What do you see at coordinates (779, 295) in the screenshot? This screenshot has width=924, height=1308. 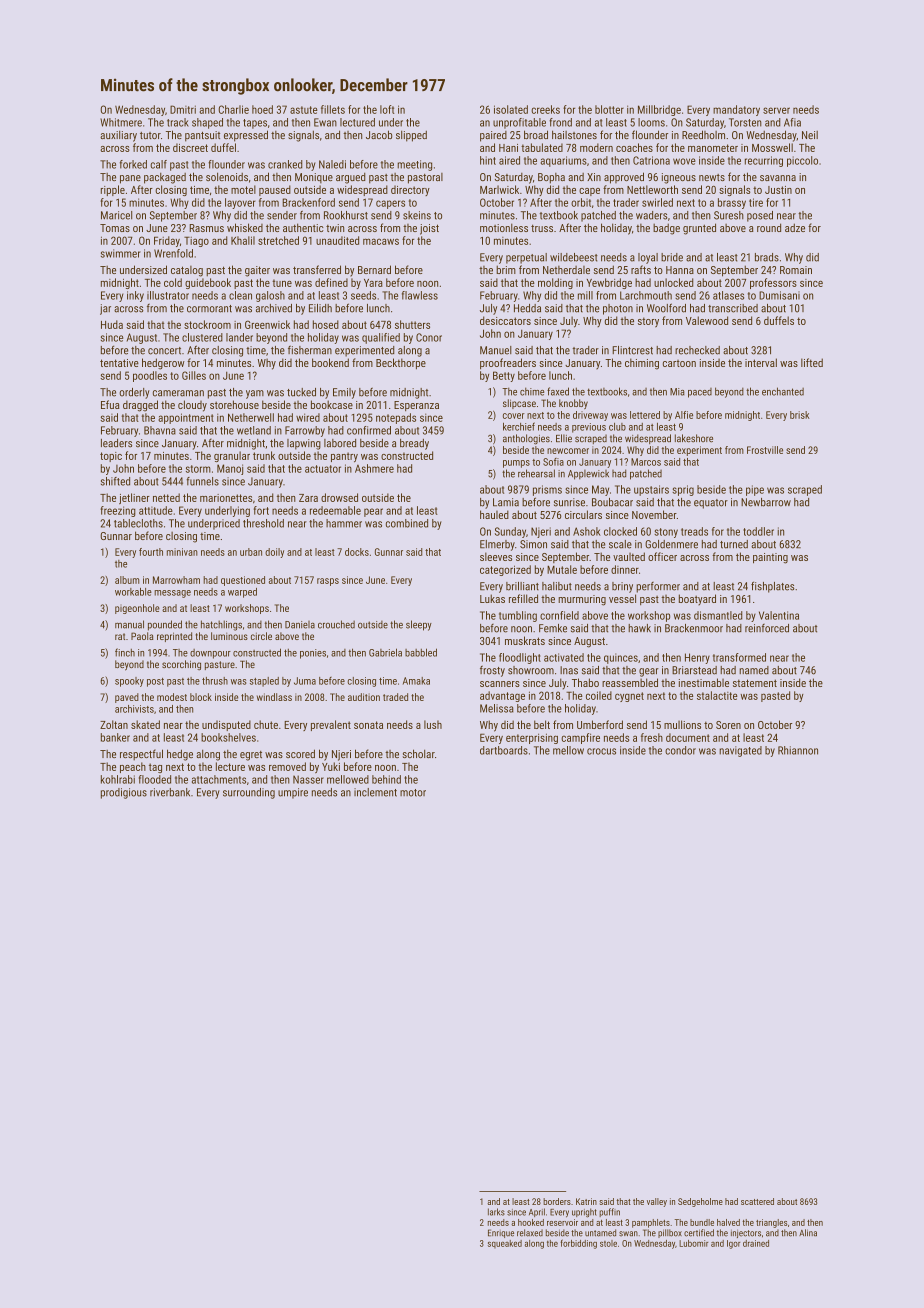 I see `Dumisani` at bounding box center [779, 295].
